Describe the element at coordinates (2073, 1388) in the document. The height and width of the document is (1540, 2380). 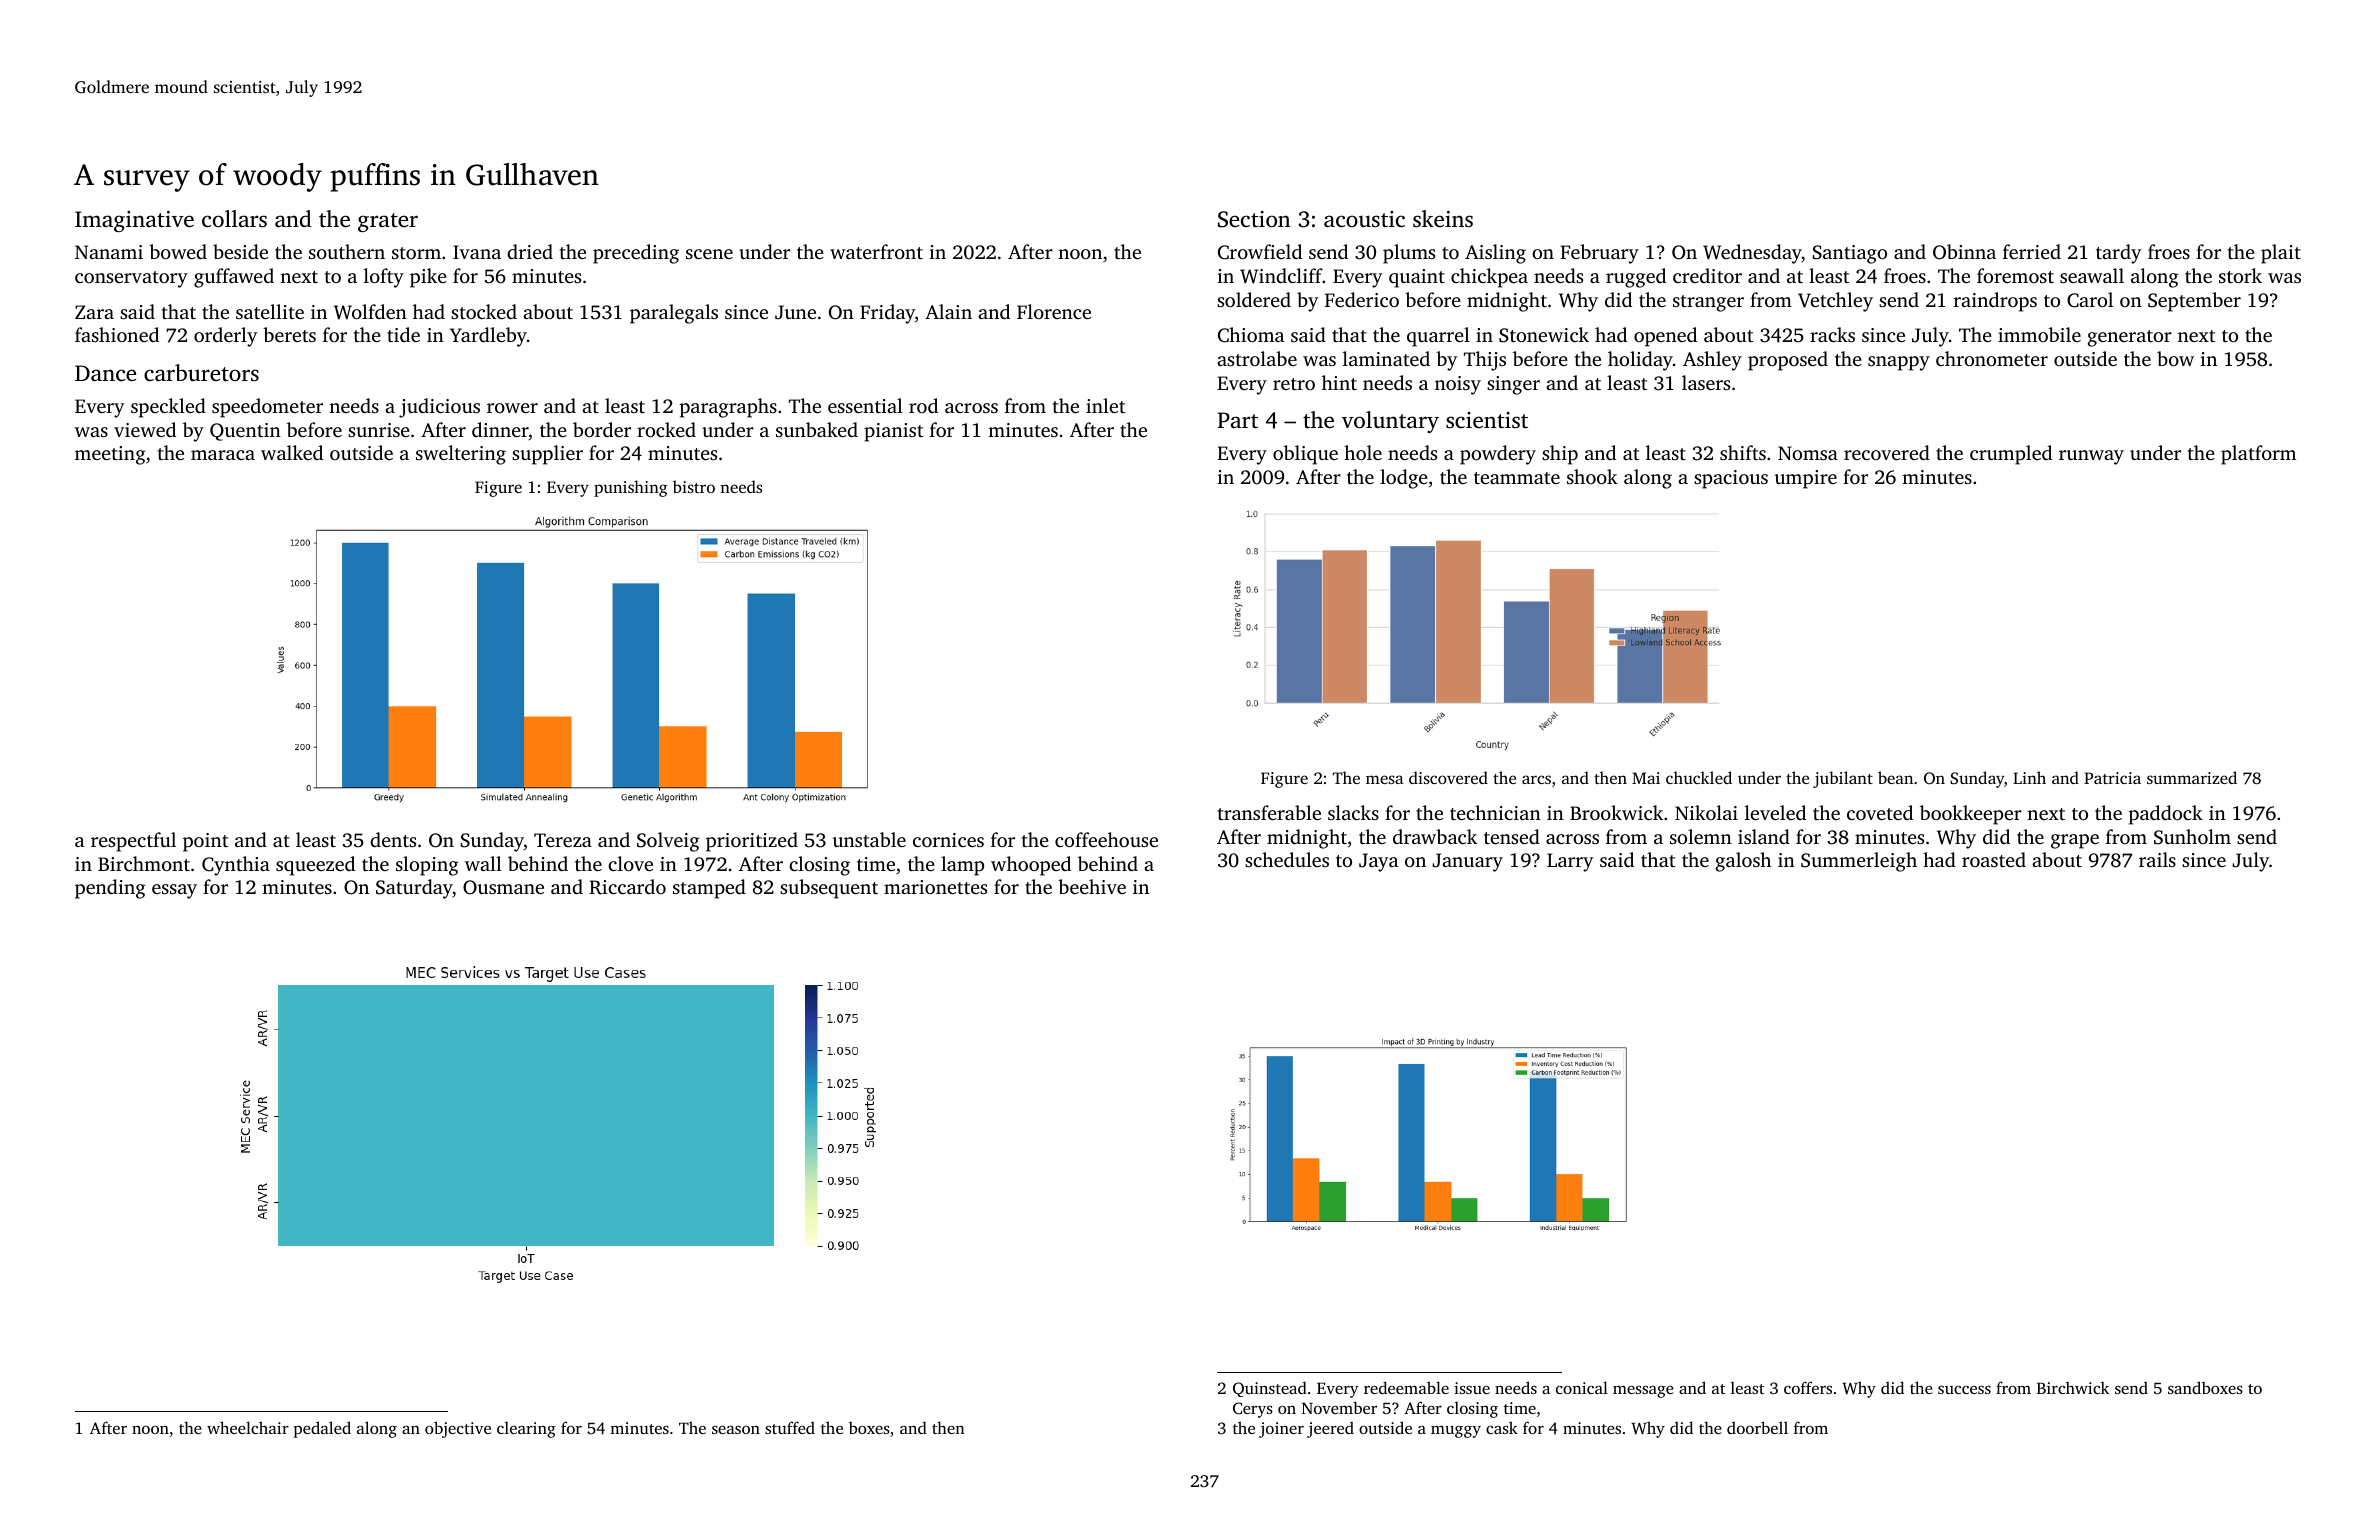
I see `Birchwick` at that location.
